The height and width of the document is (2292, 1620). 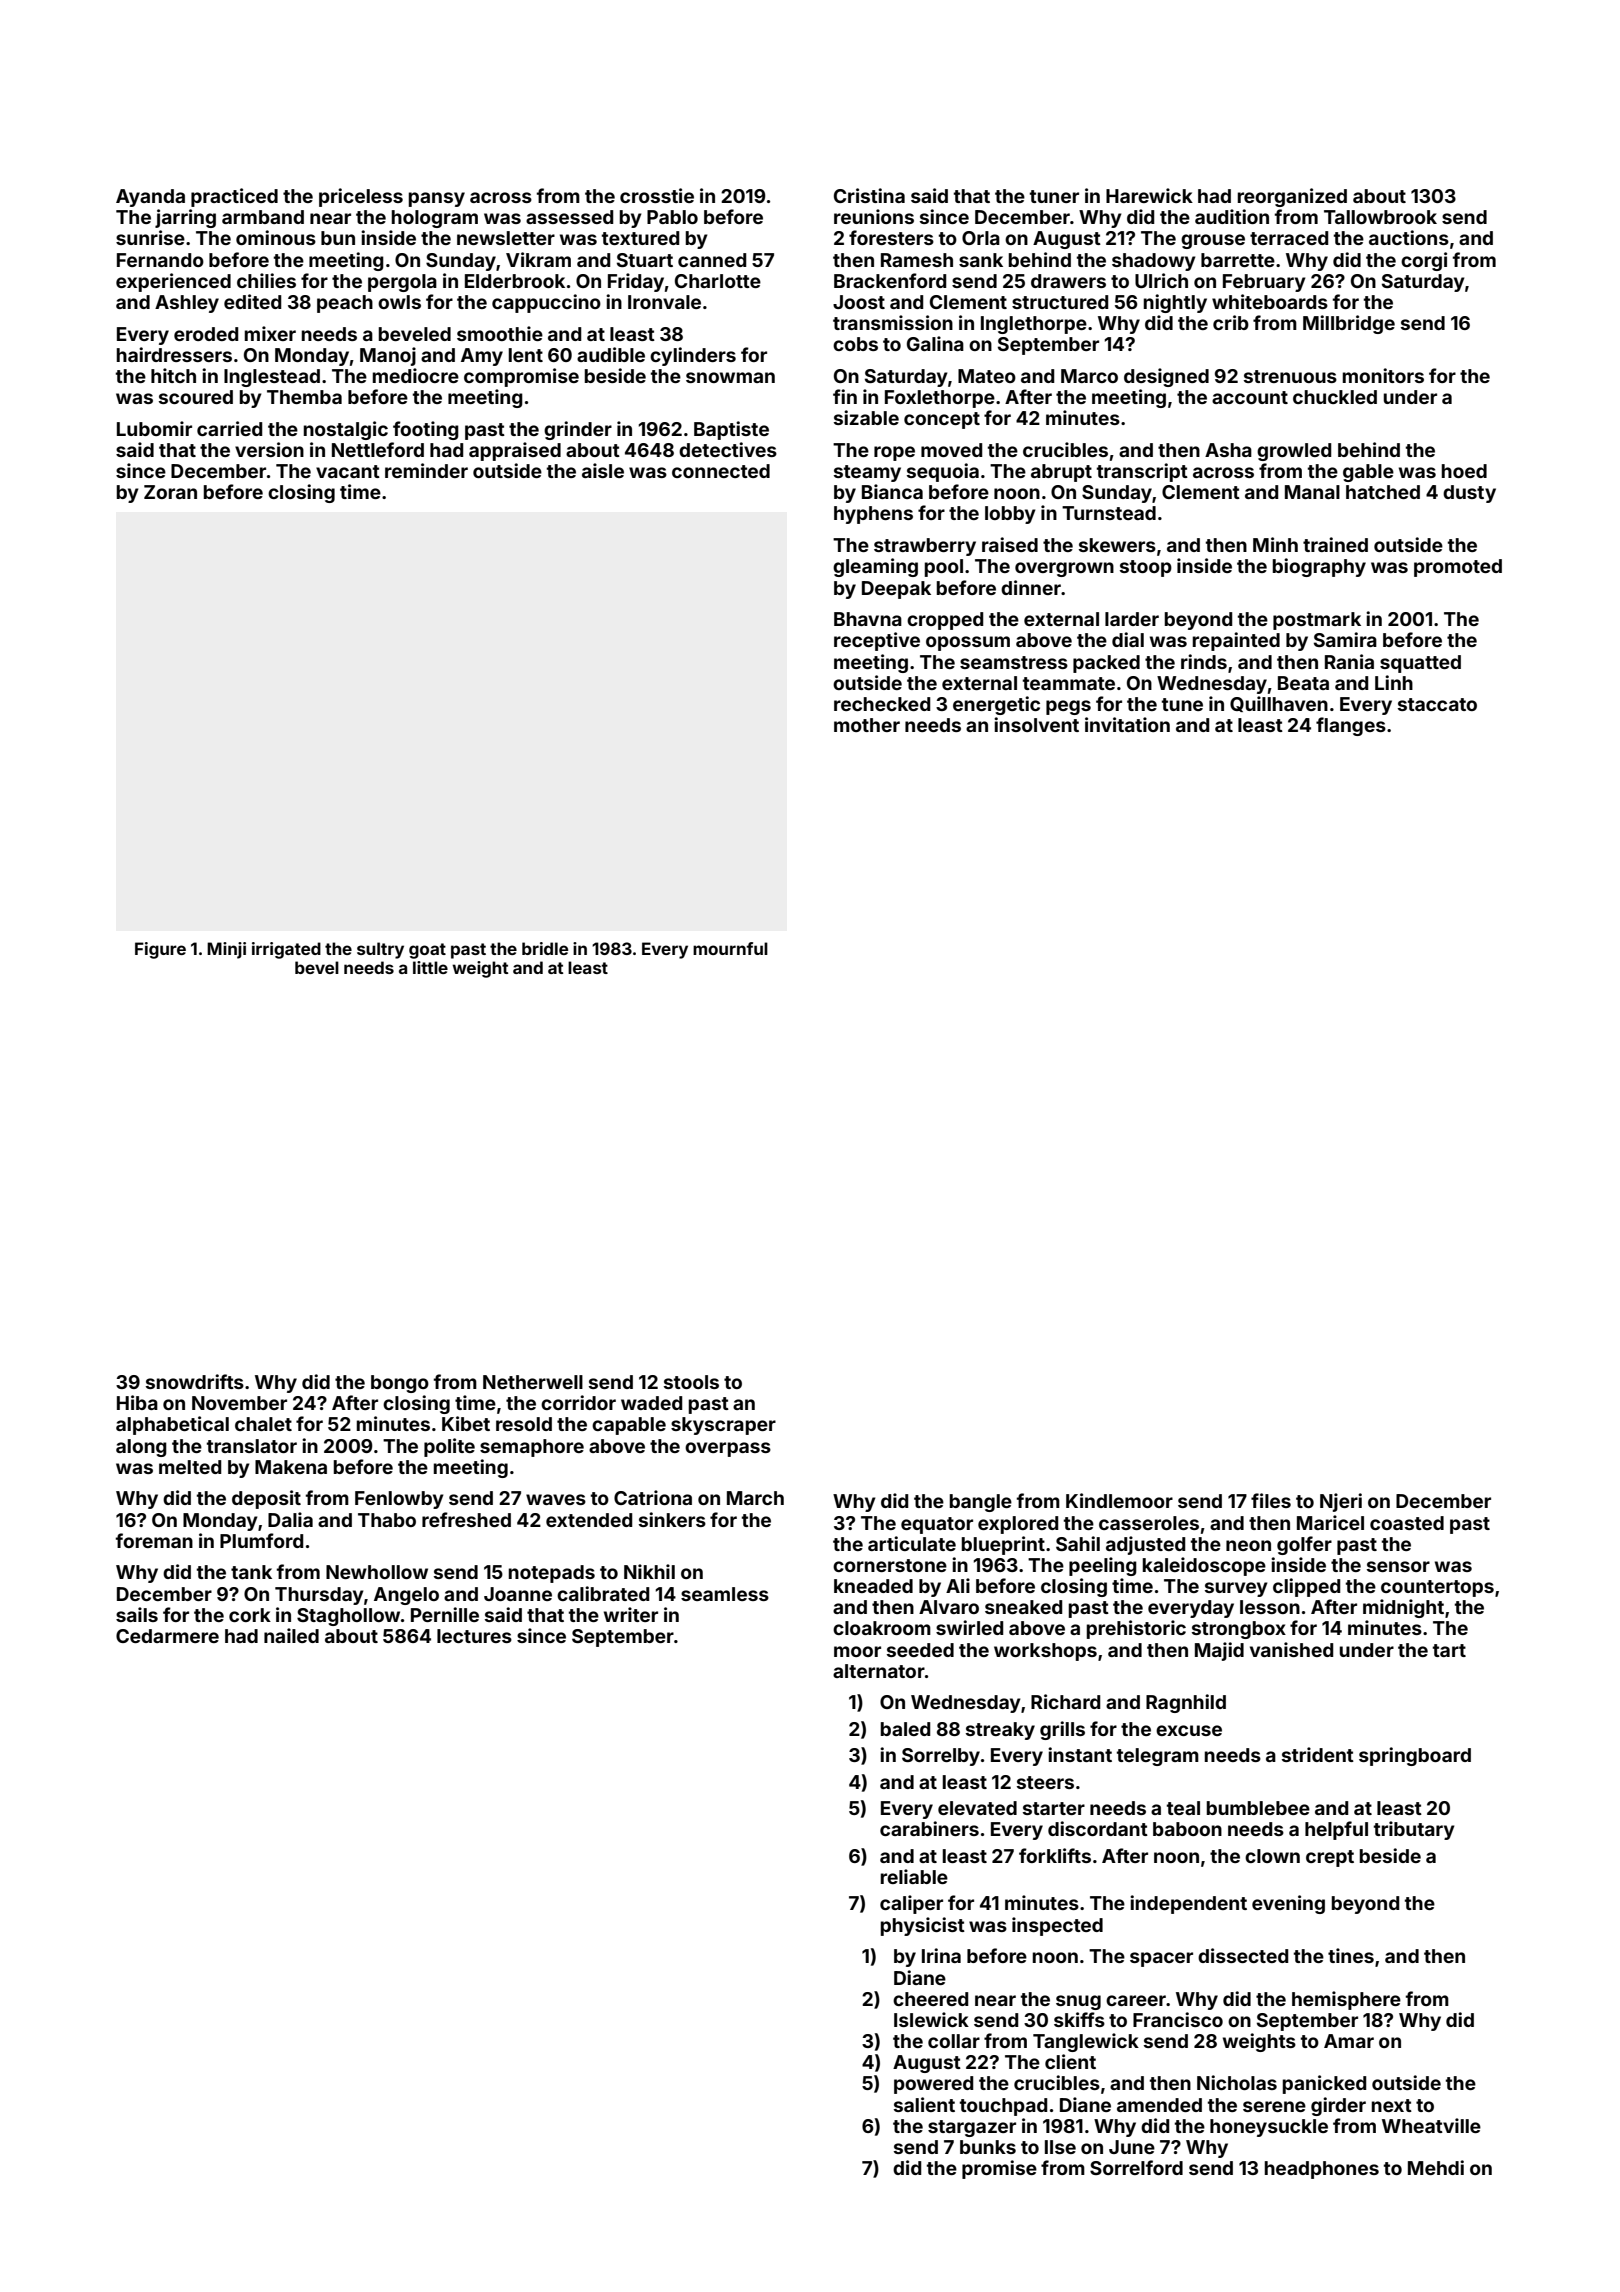 I want to click on Islewick, so click(x=931, y=2019).
